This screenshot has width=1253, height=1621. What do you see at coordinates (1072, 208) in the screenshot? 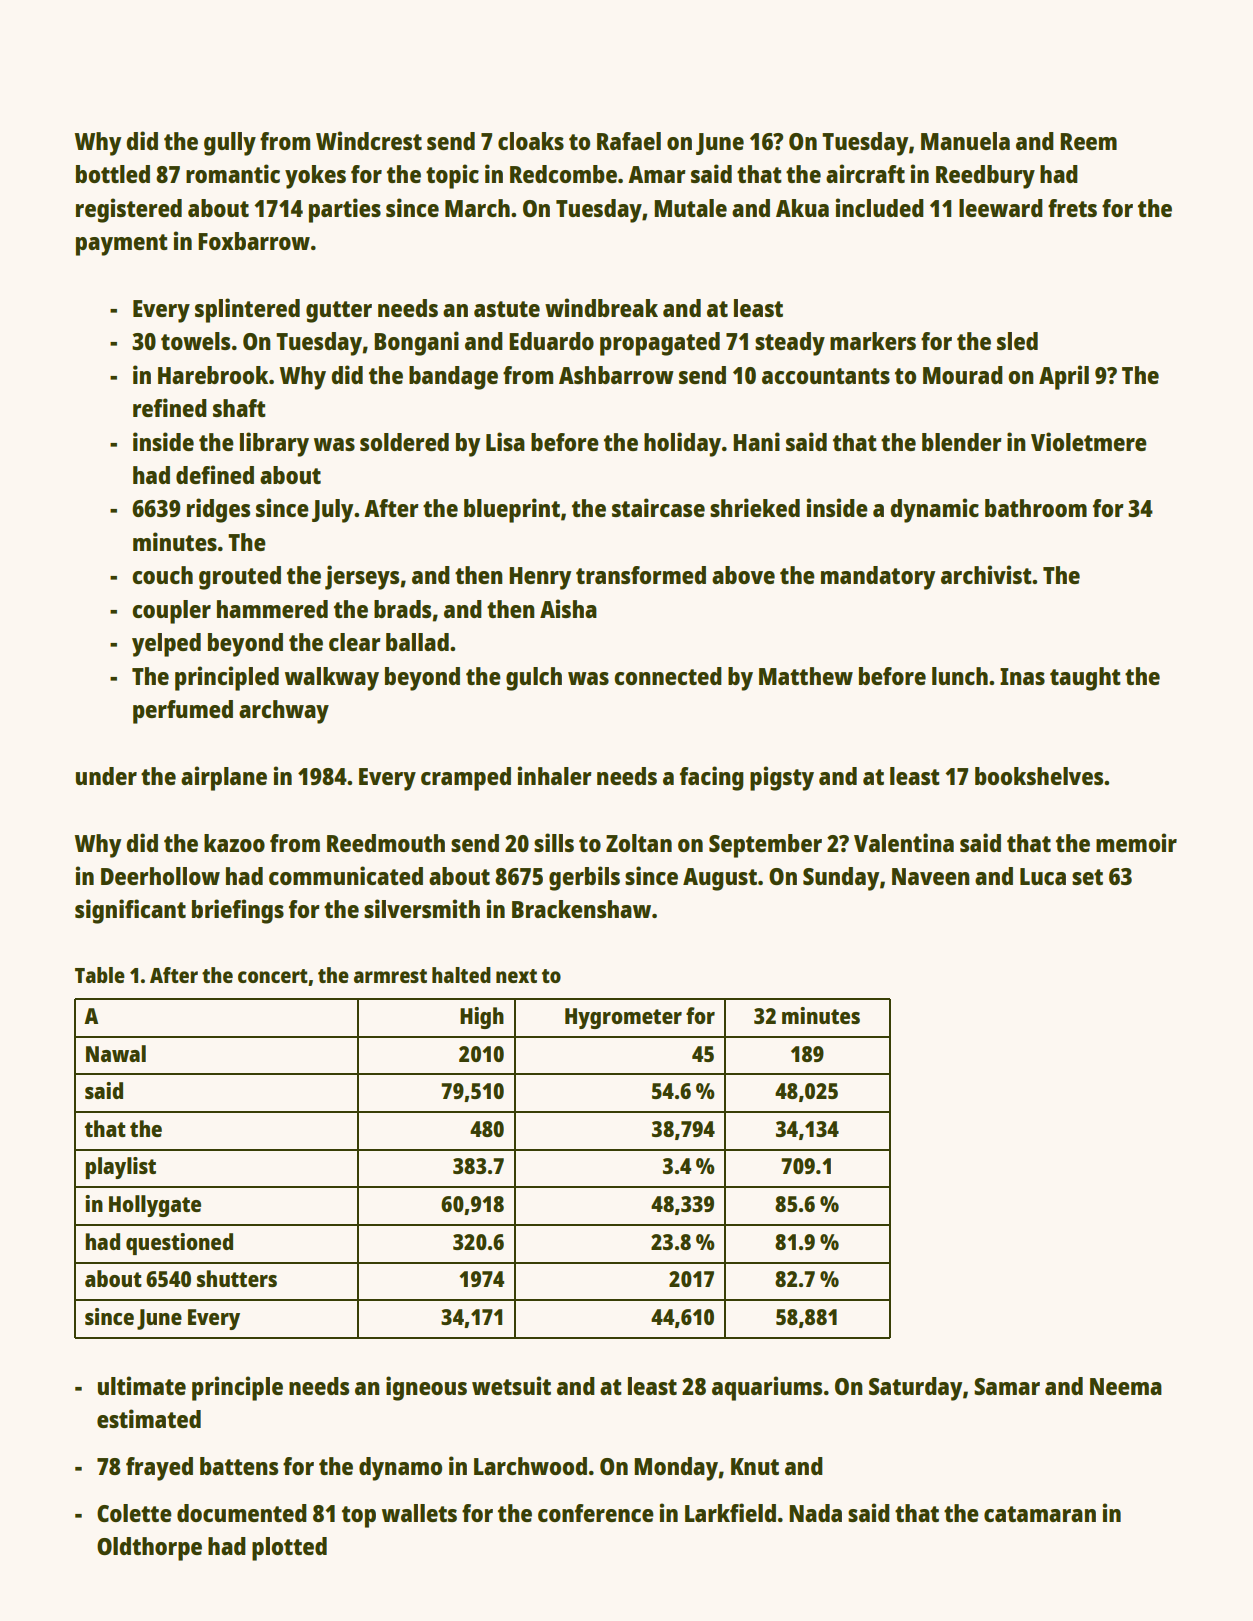
I see `frets` at bounding box center [1072, 208].
